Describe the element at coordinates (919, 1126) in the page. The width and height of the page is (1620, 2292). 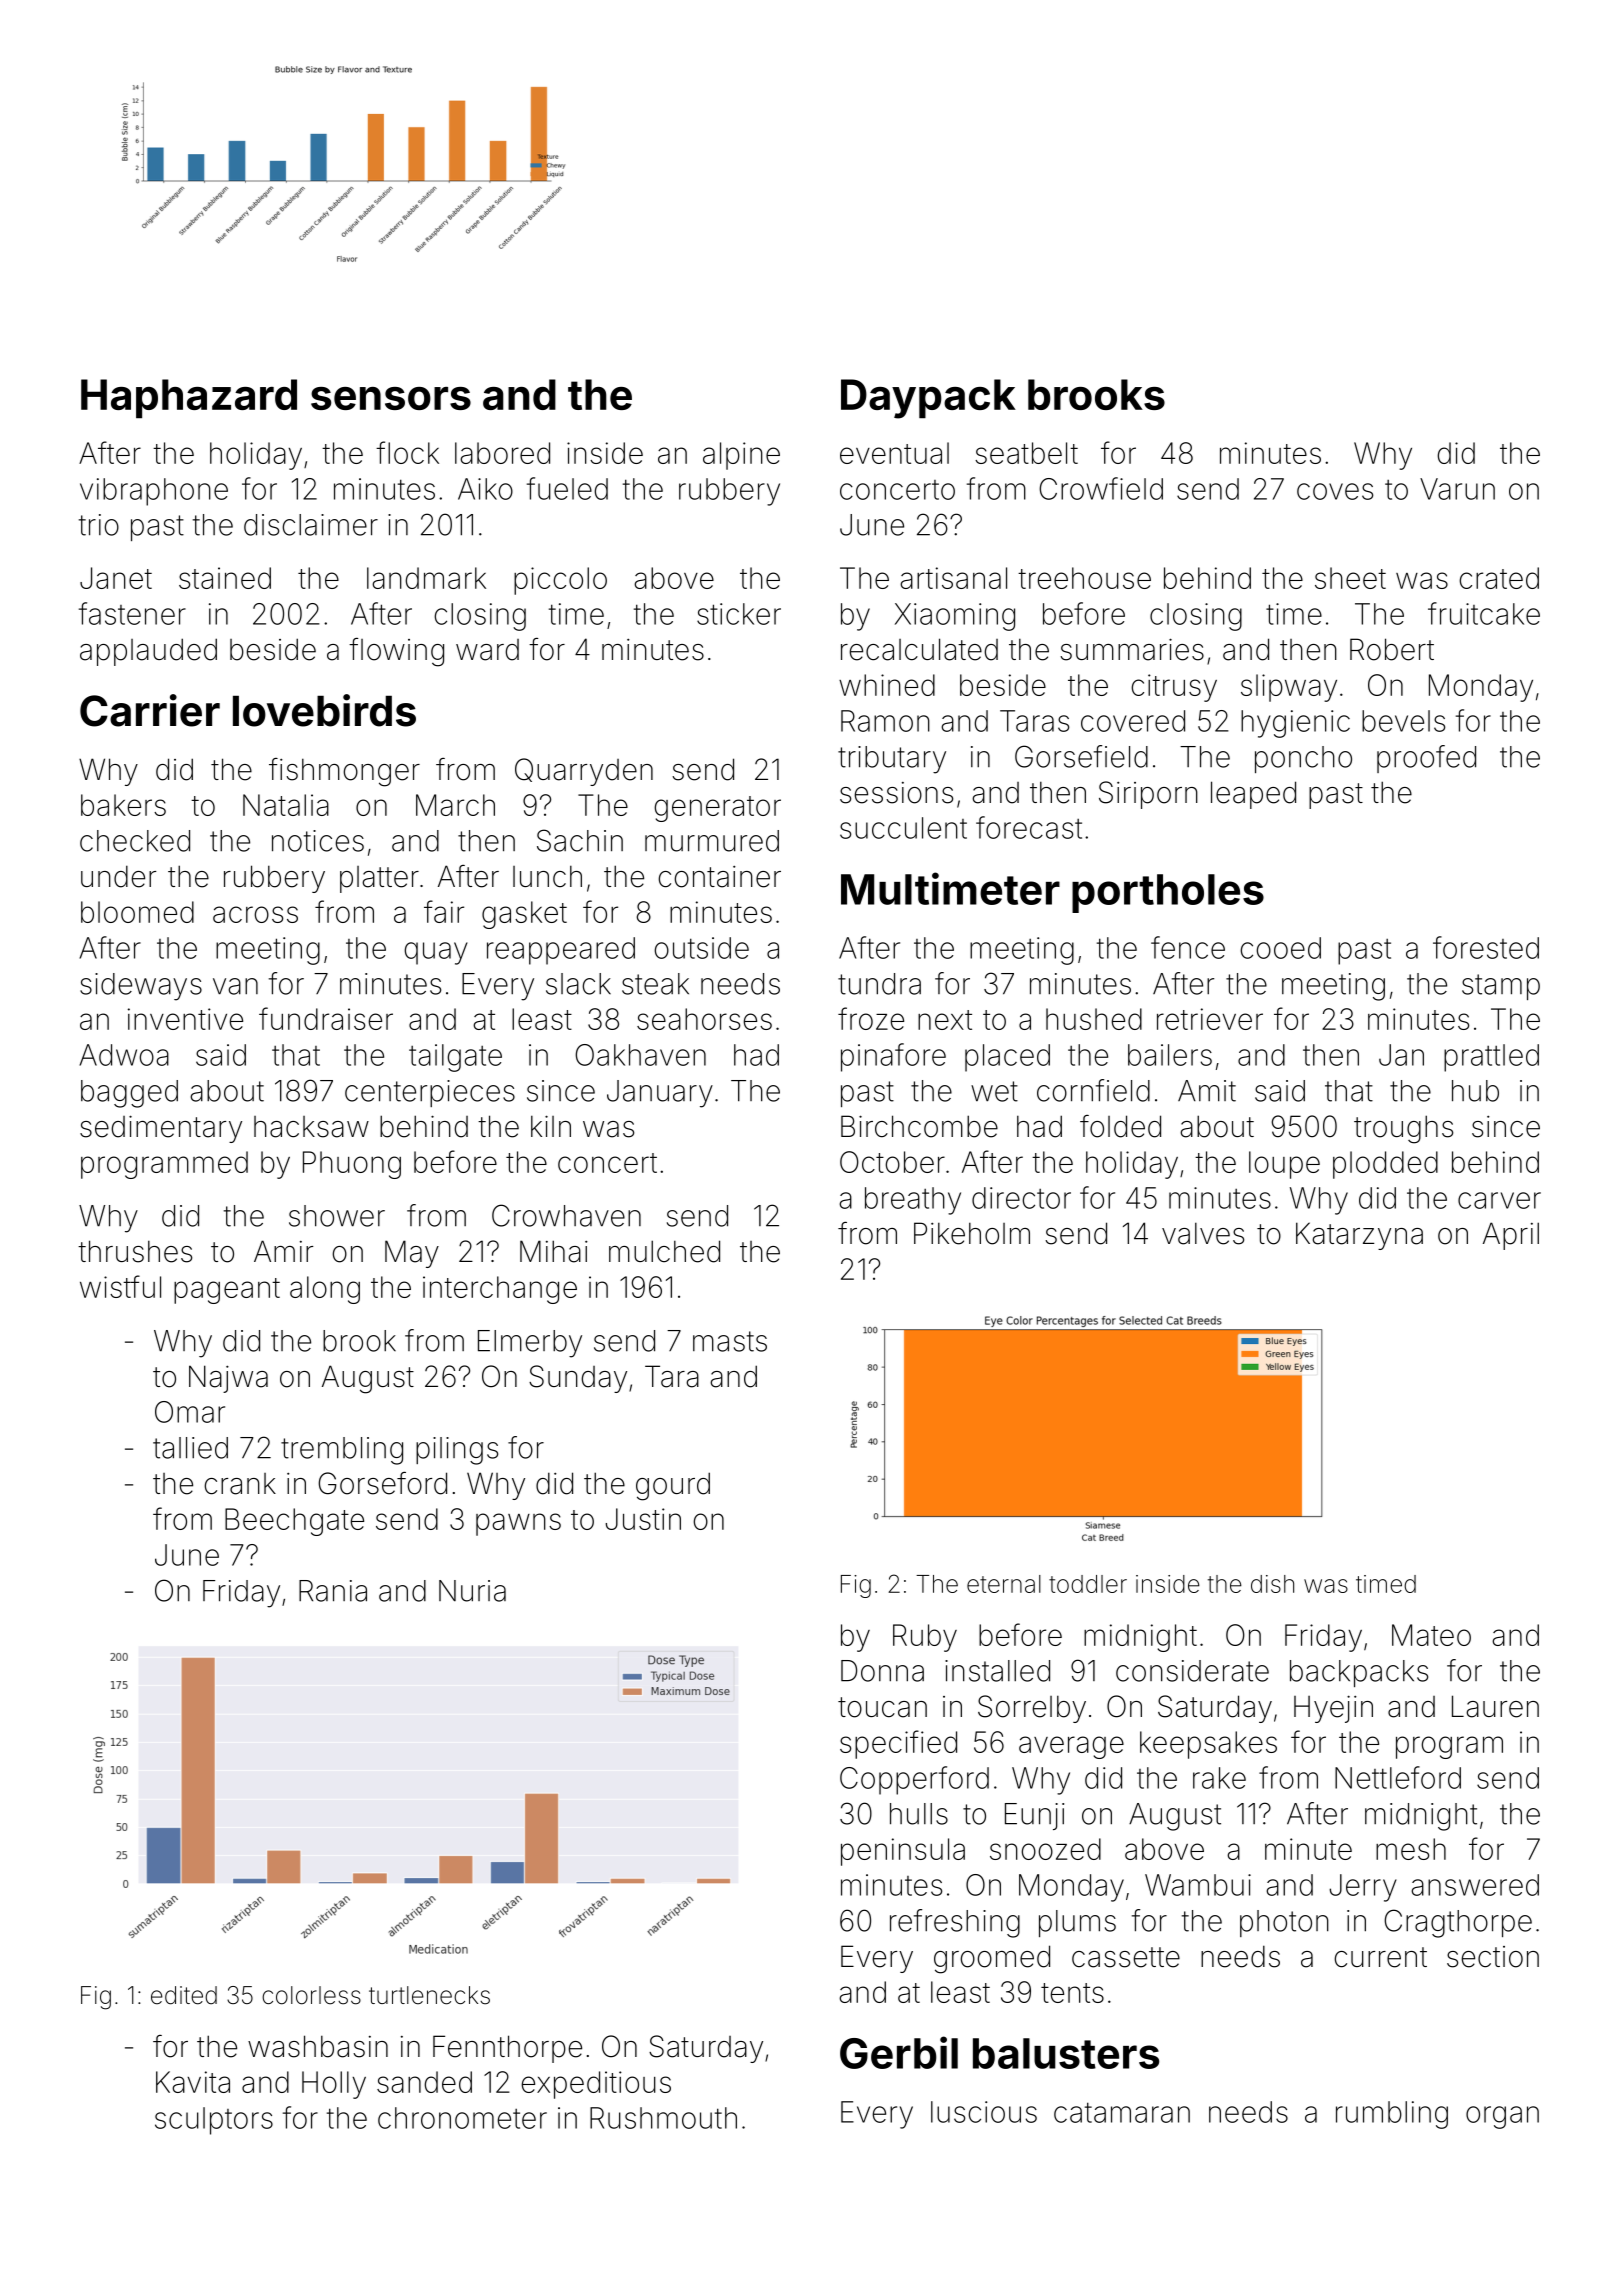
I see `Birchcombe` at that location.
